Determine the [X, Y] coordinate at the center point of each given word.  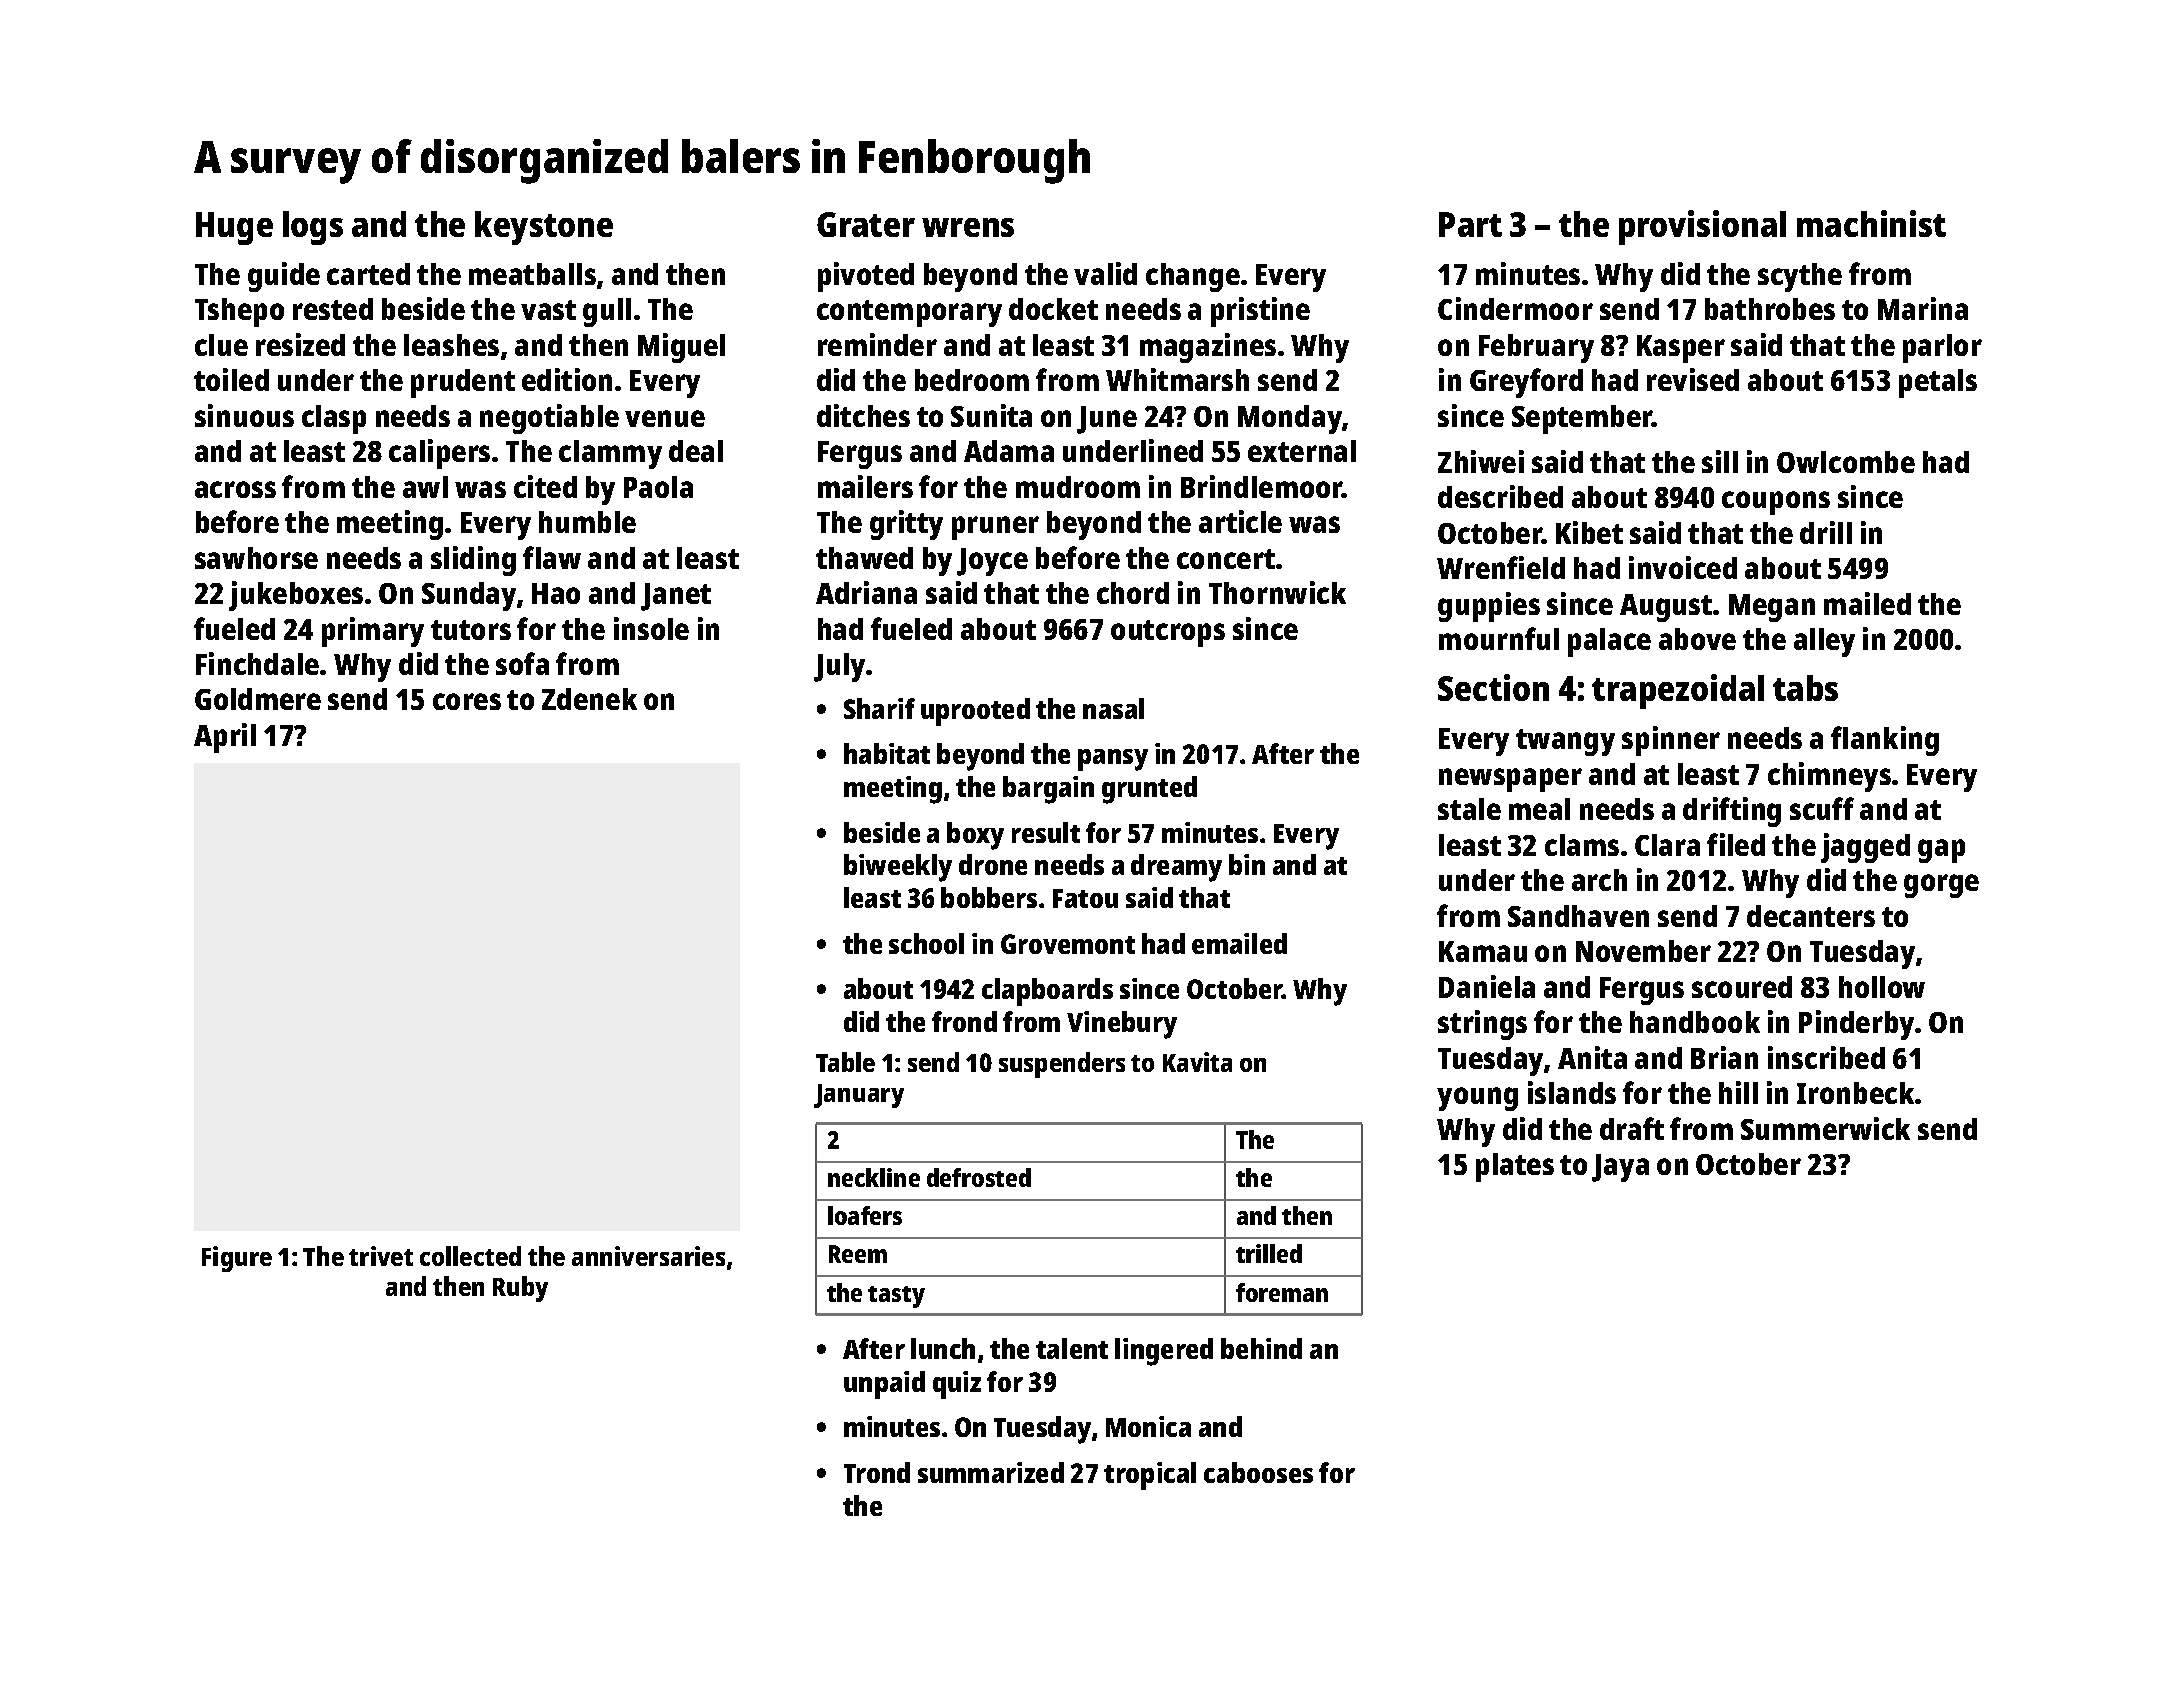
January [859, 1096]
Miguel [681, 348]
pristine [1260, 312]
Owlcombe [1846, 462]
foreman [1282, 1292]
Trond [877, 1472]
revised [1693, 379]
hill [1738, 1092]
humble [587, 522]
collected [470, 1256]
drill [1826, 532]
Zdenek [589, 699]
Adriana [866, 592]
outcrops [1168, 633]
